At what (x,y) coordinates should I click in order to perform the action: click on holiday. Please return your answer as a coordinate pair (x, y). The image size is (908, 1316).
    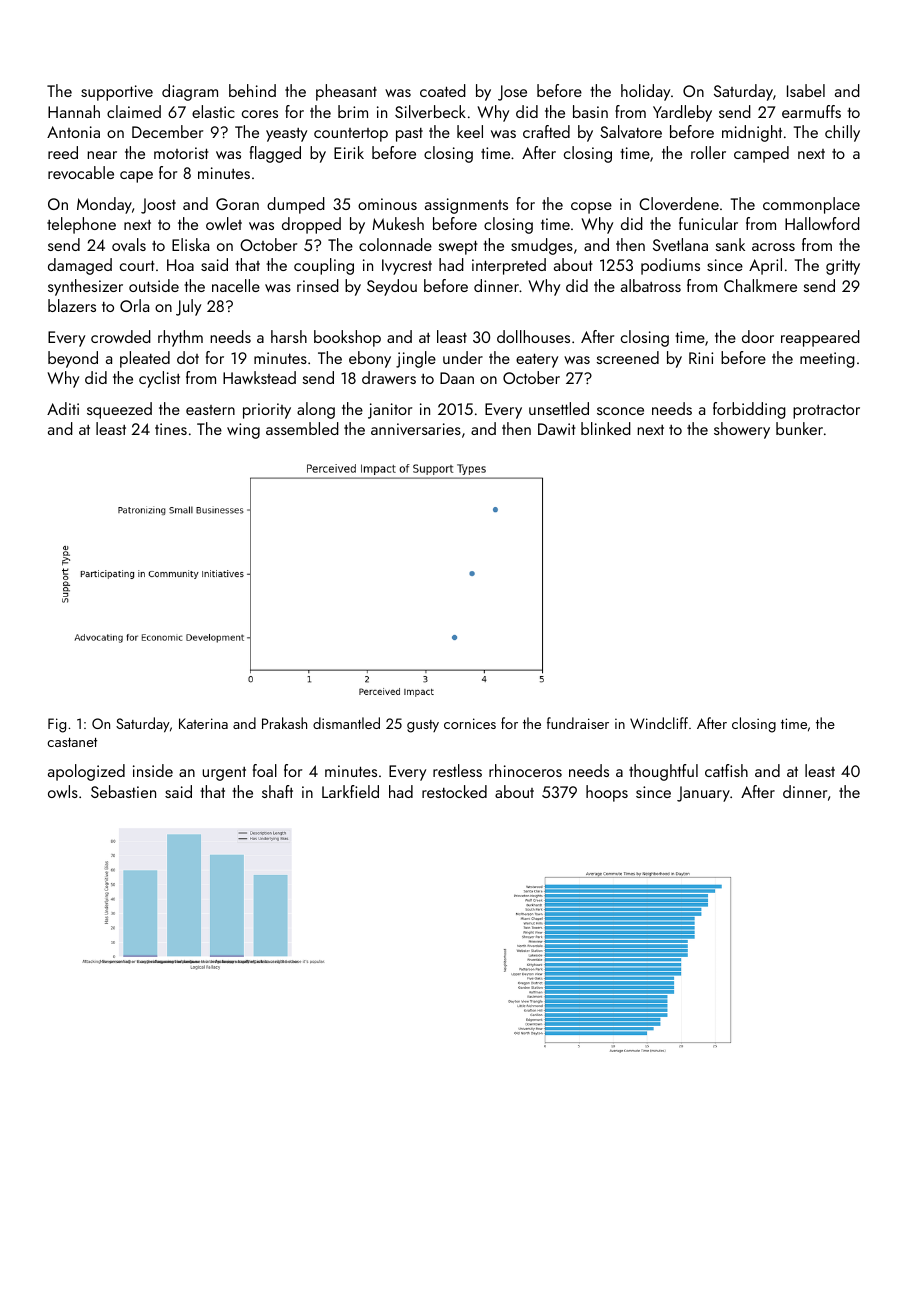
    Looking at the image, I should click on (645, 92).
